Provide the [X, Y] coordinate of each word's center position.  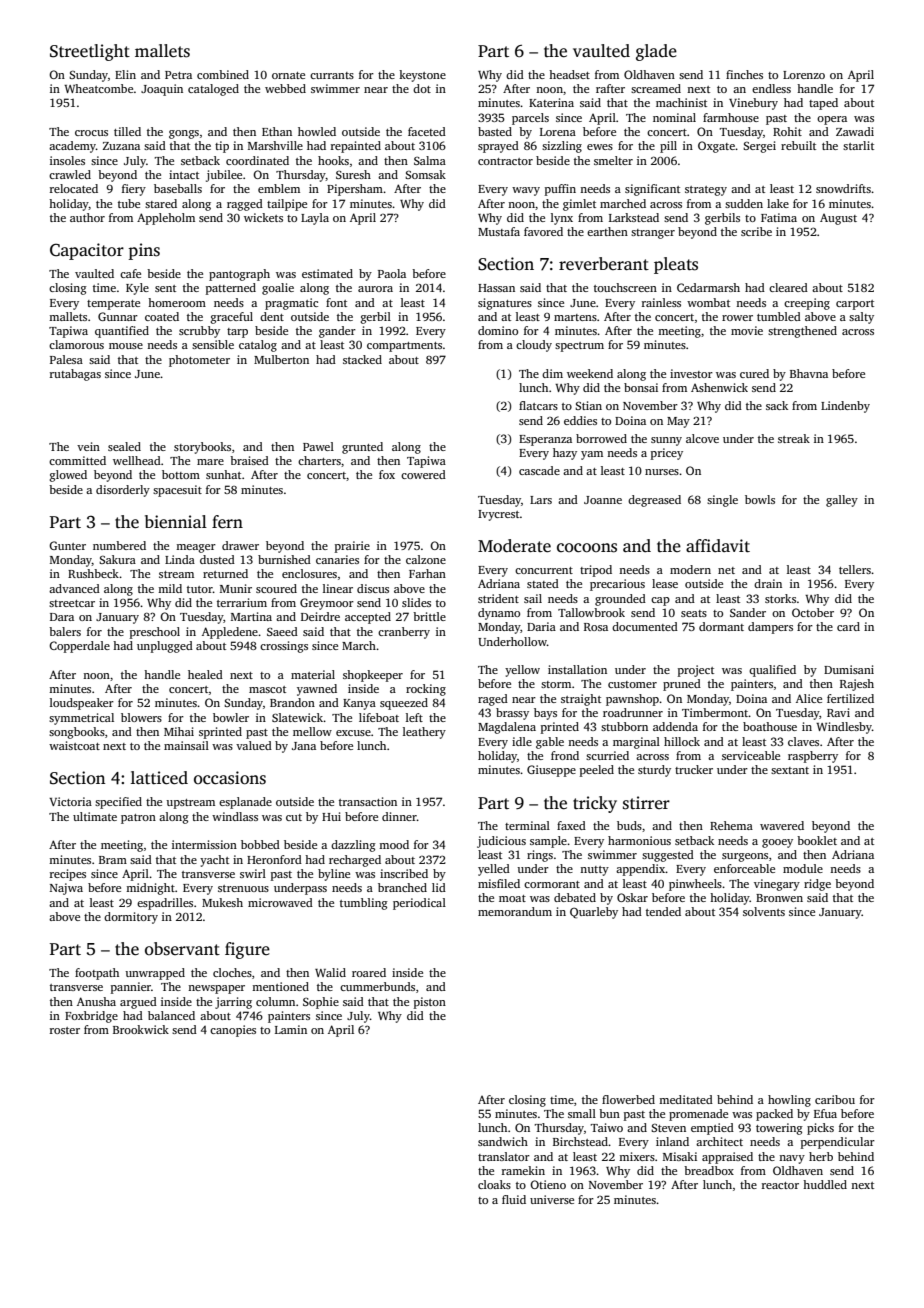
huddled [825, 1184]
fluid [514, 1199]
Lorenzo [804, 75]
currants [332, 75]
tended [663, 911]
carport [855, 305]
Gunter [67, 545]
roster [65, 1030]
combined [223, 74]
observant [182, 949]
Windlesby [844, 728]
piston [430, 1003]
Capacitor [87, 251]
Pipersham [355, 190]
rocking [426, 690]
